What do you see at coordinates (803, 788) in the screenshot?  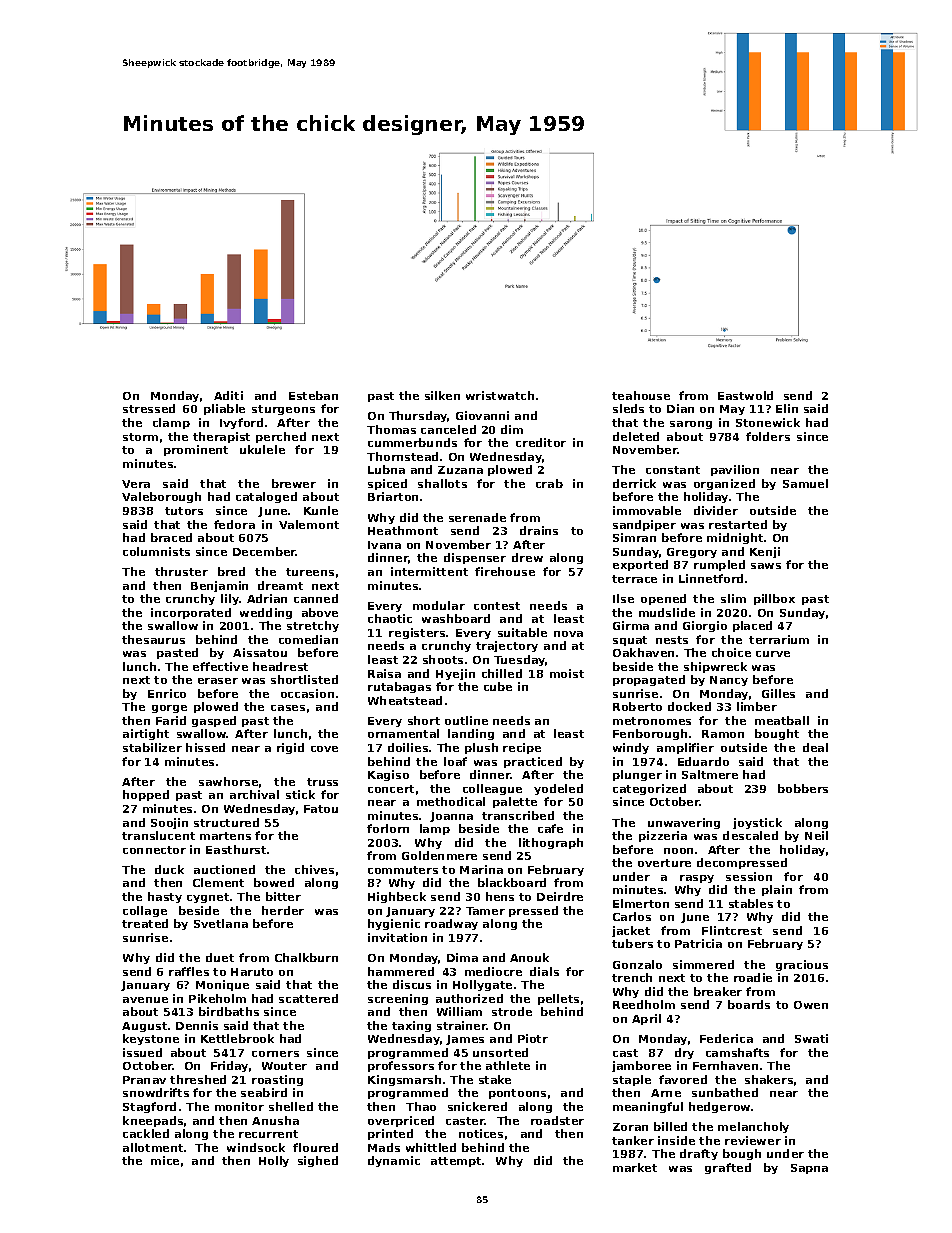 I see `bobbers` at bounding box center [803, 788].
